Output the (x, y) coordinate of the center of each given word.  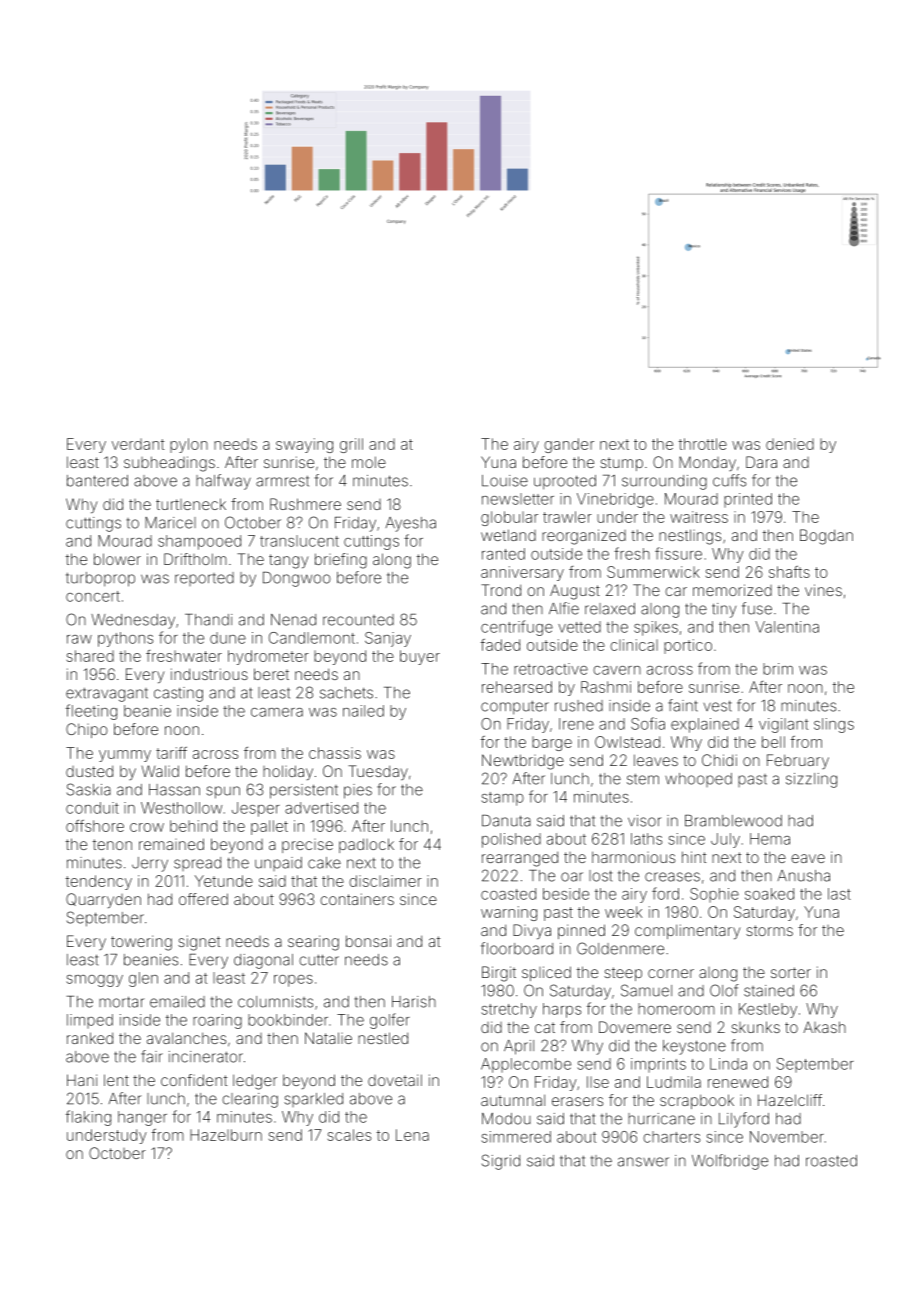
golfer (390, 1021)
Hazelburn (226, 1135)
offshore (95, 826)
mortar (121, 1002)
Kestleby (768, 1010)
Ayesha (410, 524)
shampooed (199, 542)
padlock (366, 845)
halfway (223, 482)
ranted (503, 554)
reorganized (584, 537)
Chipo (87, 730)
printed (748, 500)
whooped (698, 780)
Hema (770, 839)
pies (358, 791)
